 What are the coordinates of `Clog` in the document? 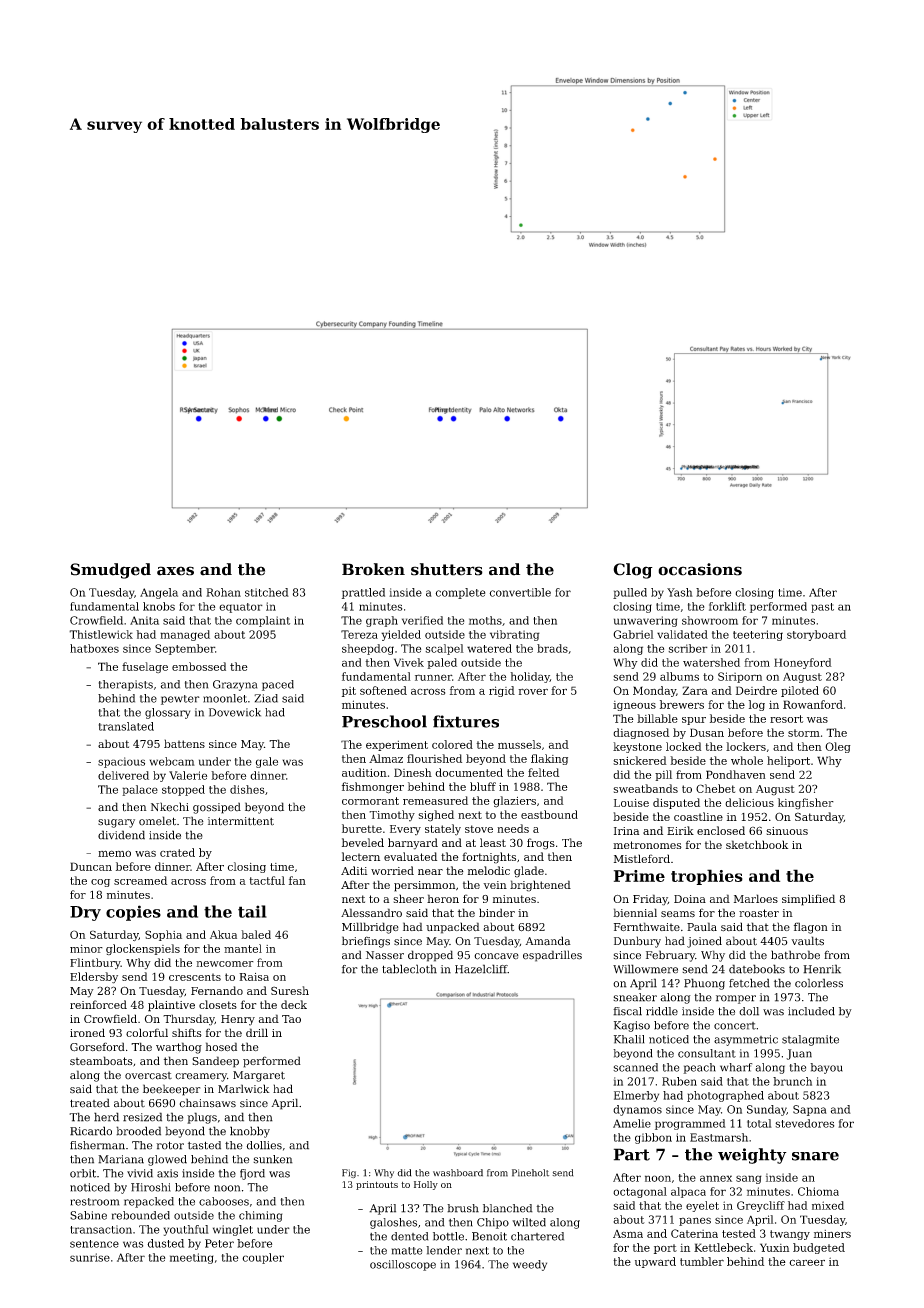 It's located at (633, 571).
